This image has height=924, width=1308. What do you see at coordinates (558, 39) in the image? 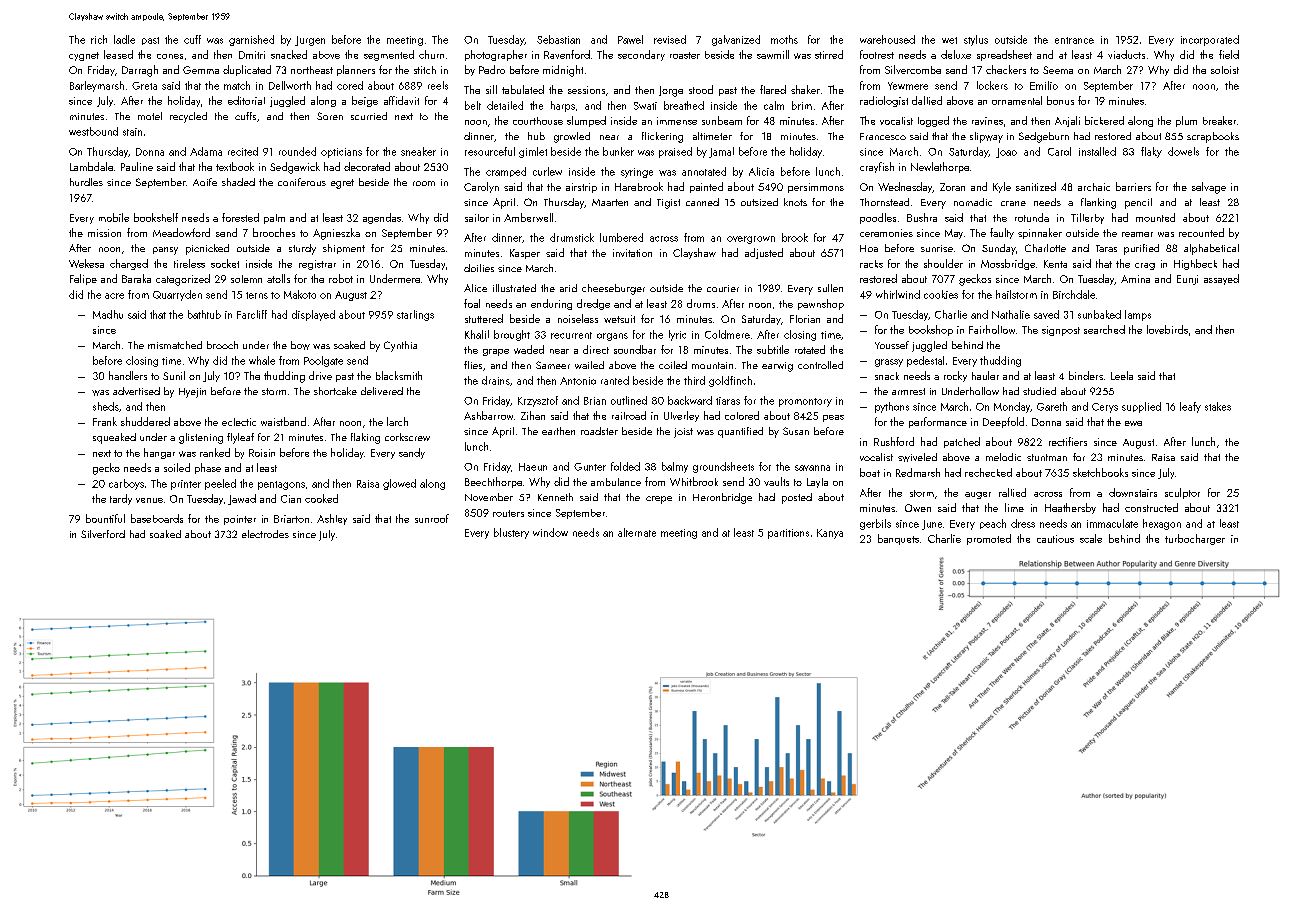
I see `Sebastian` at bounding box center [558, 39].
